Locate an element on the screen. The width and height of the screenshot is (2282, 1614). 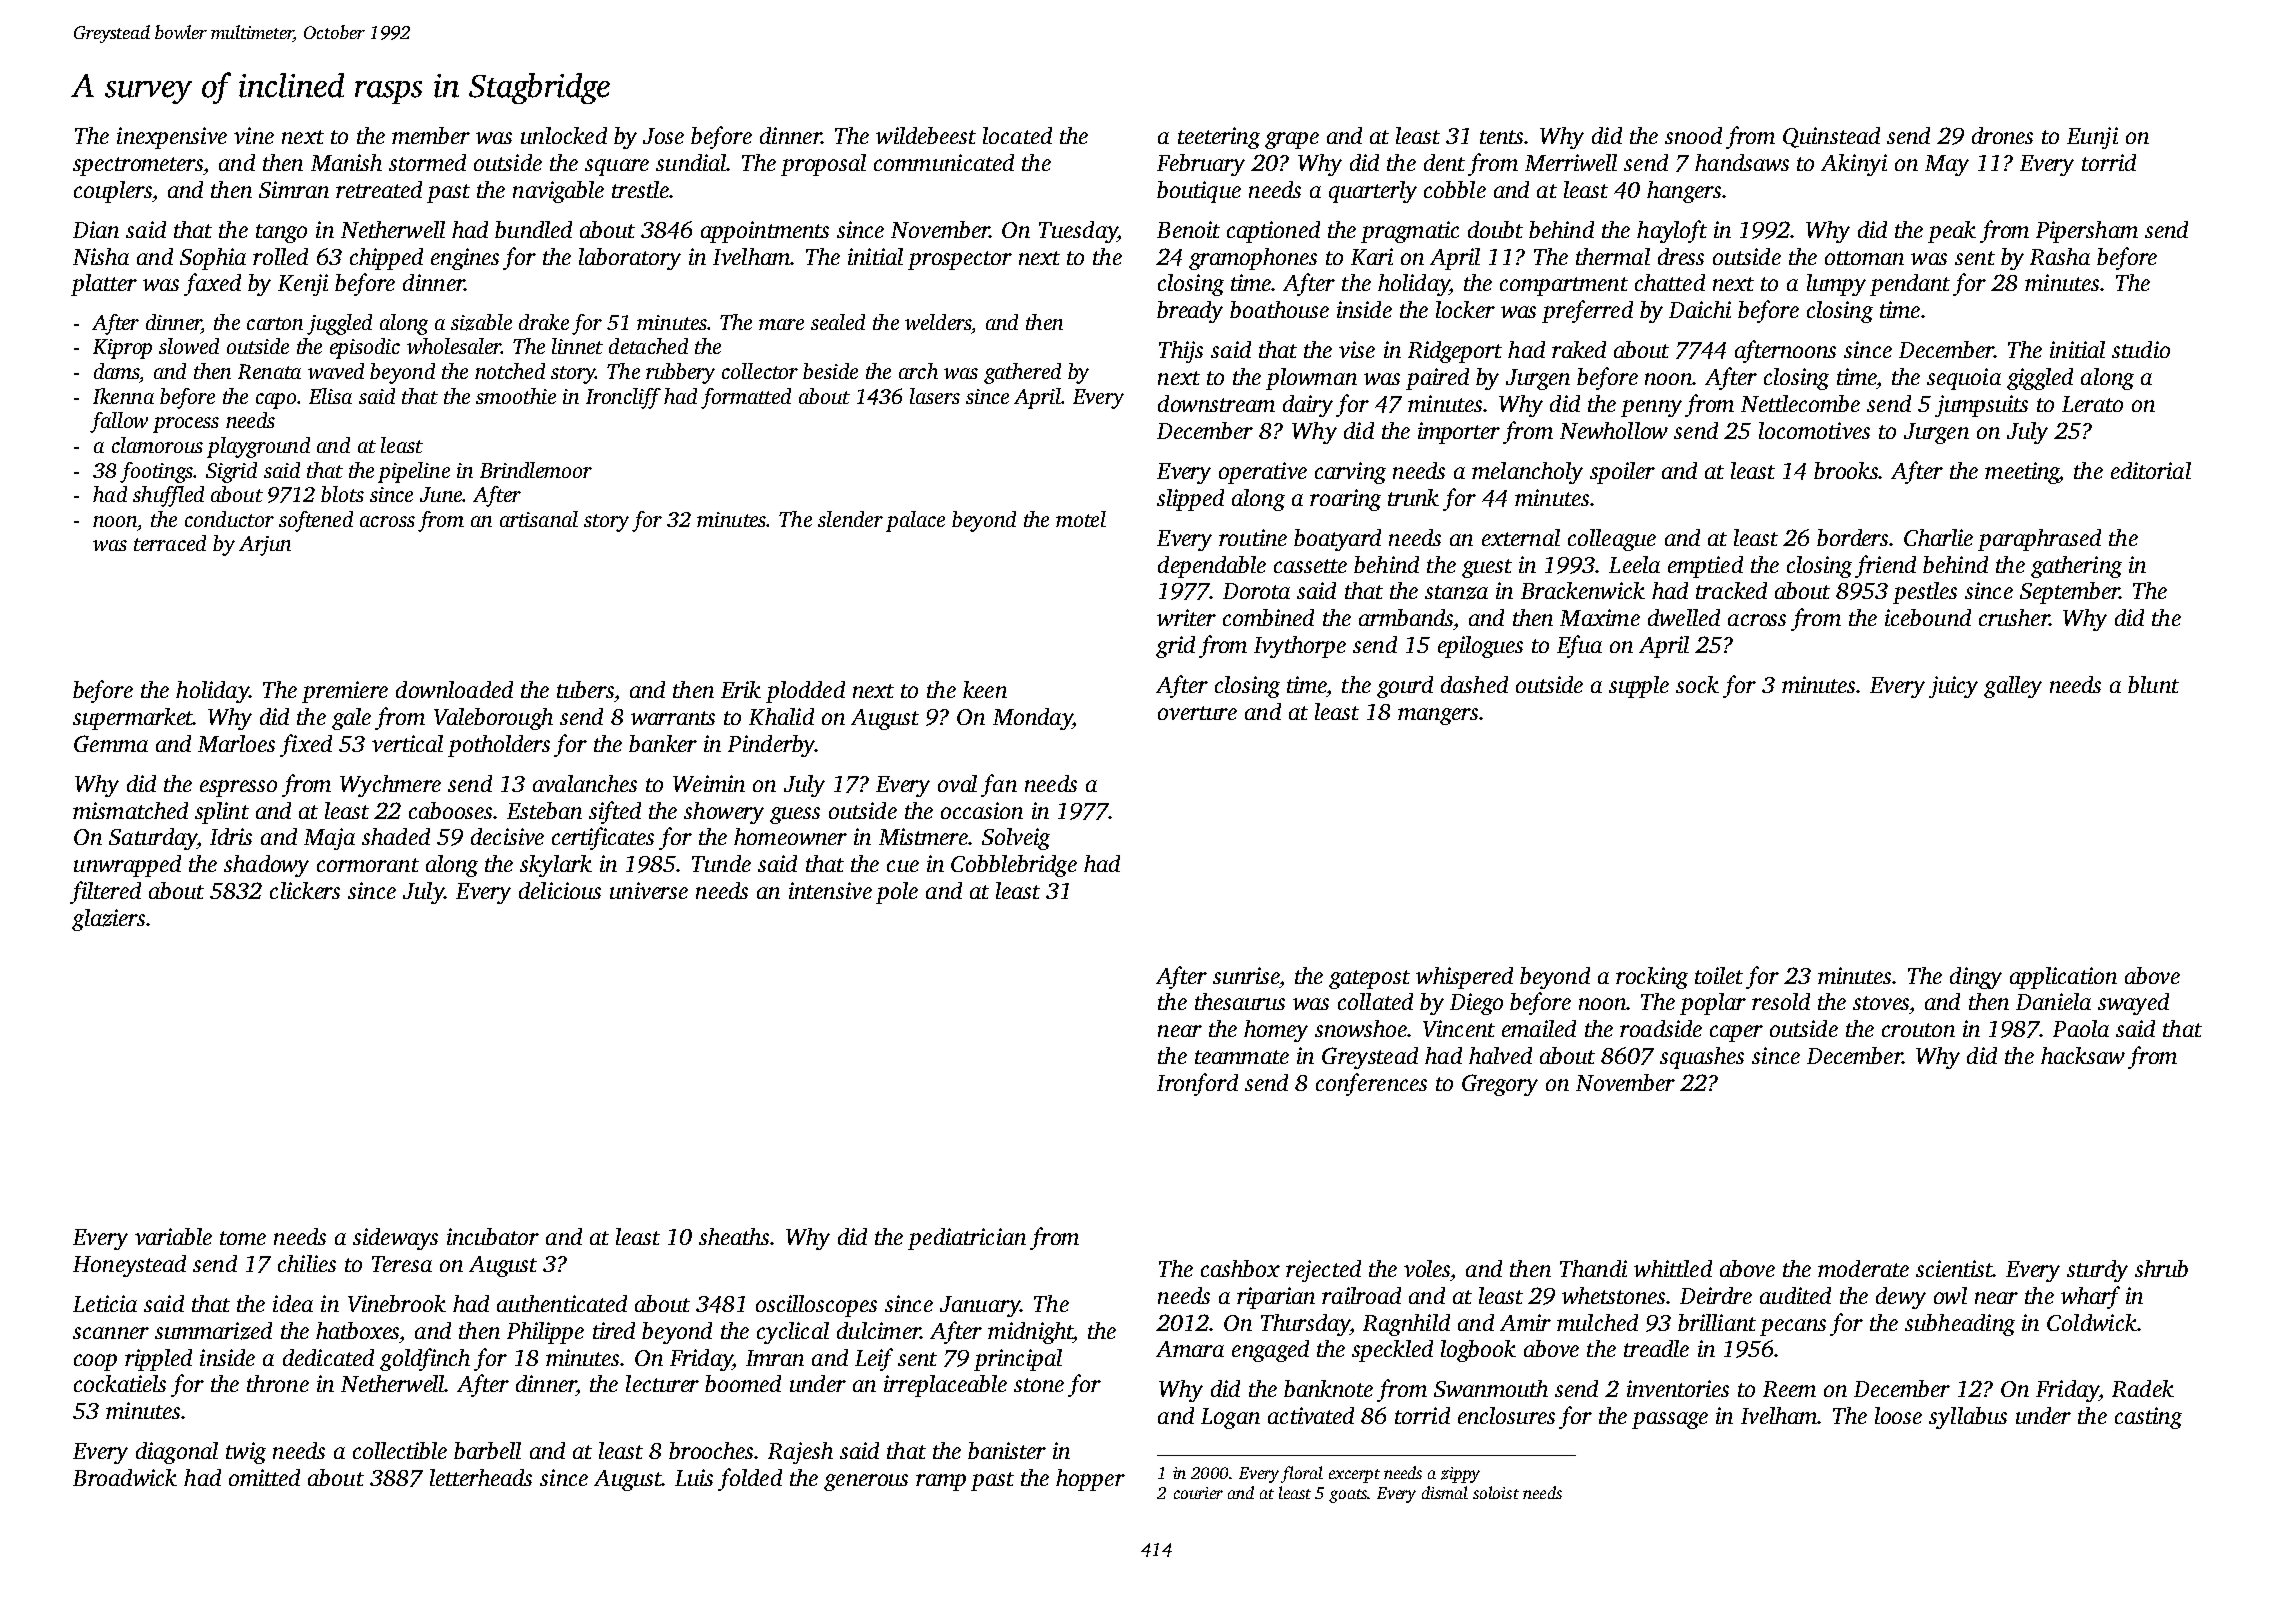
paraphrased is located at coordinates (2039, 540).
